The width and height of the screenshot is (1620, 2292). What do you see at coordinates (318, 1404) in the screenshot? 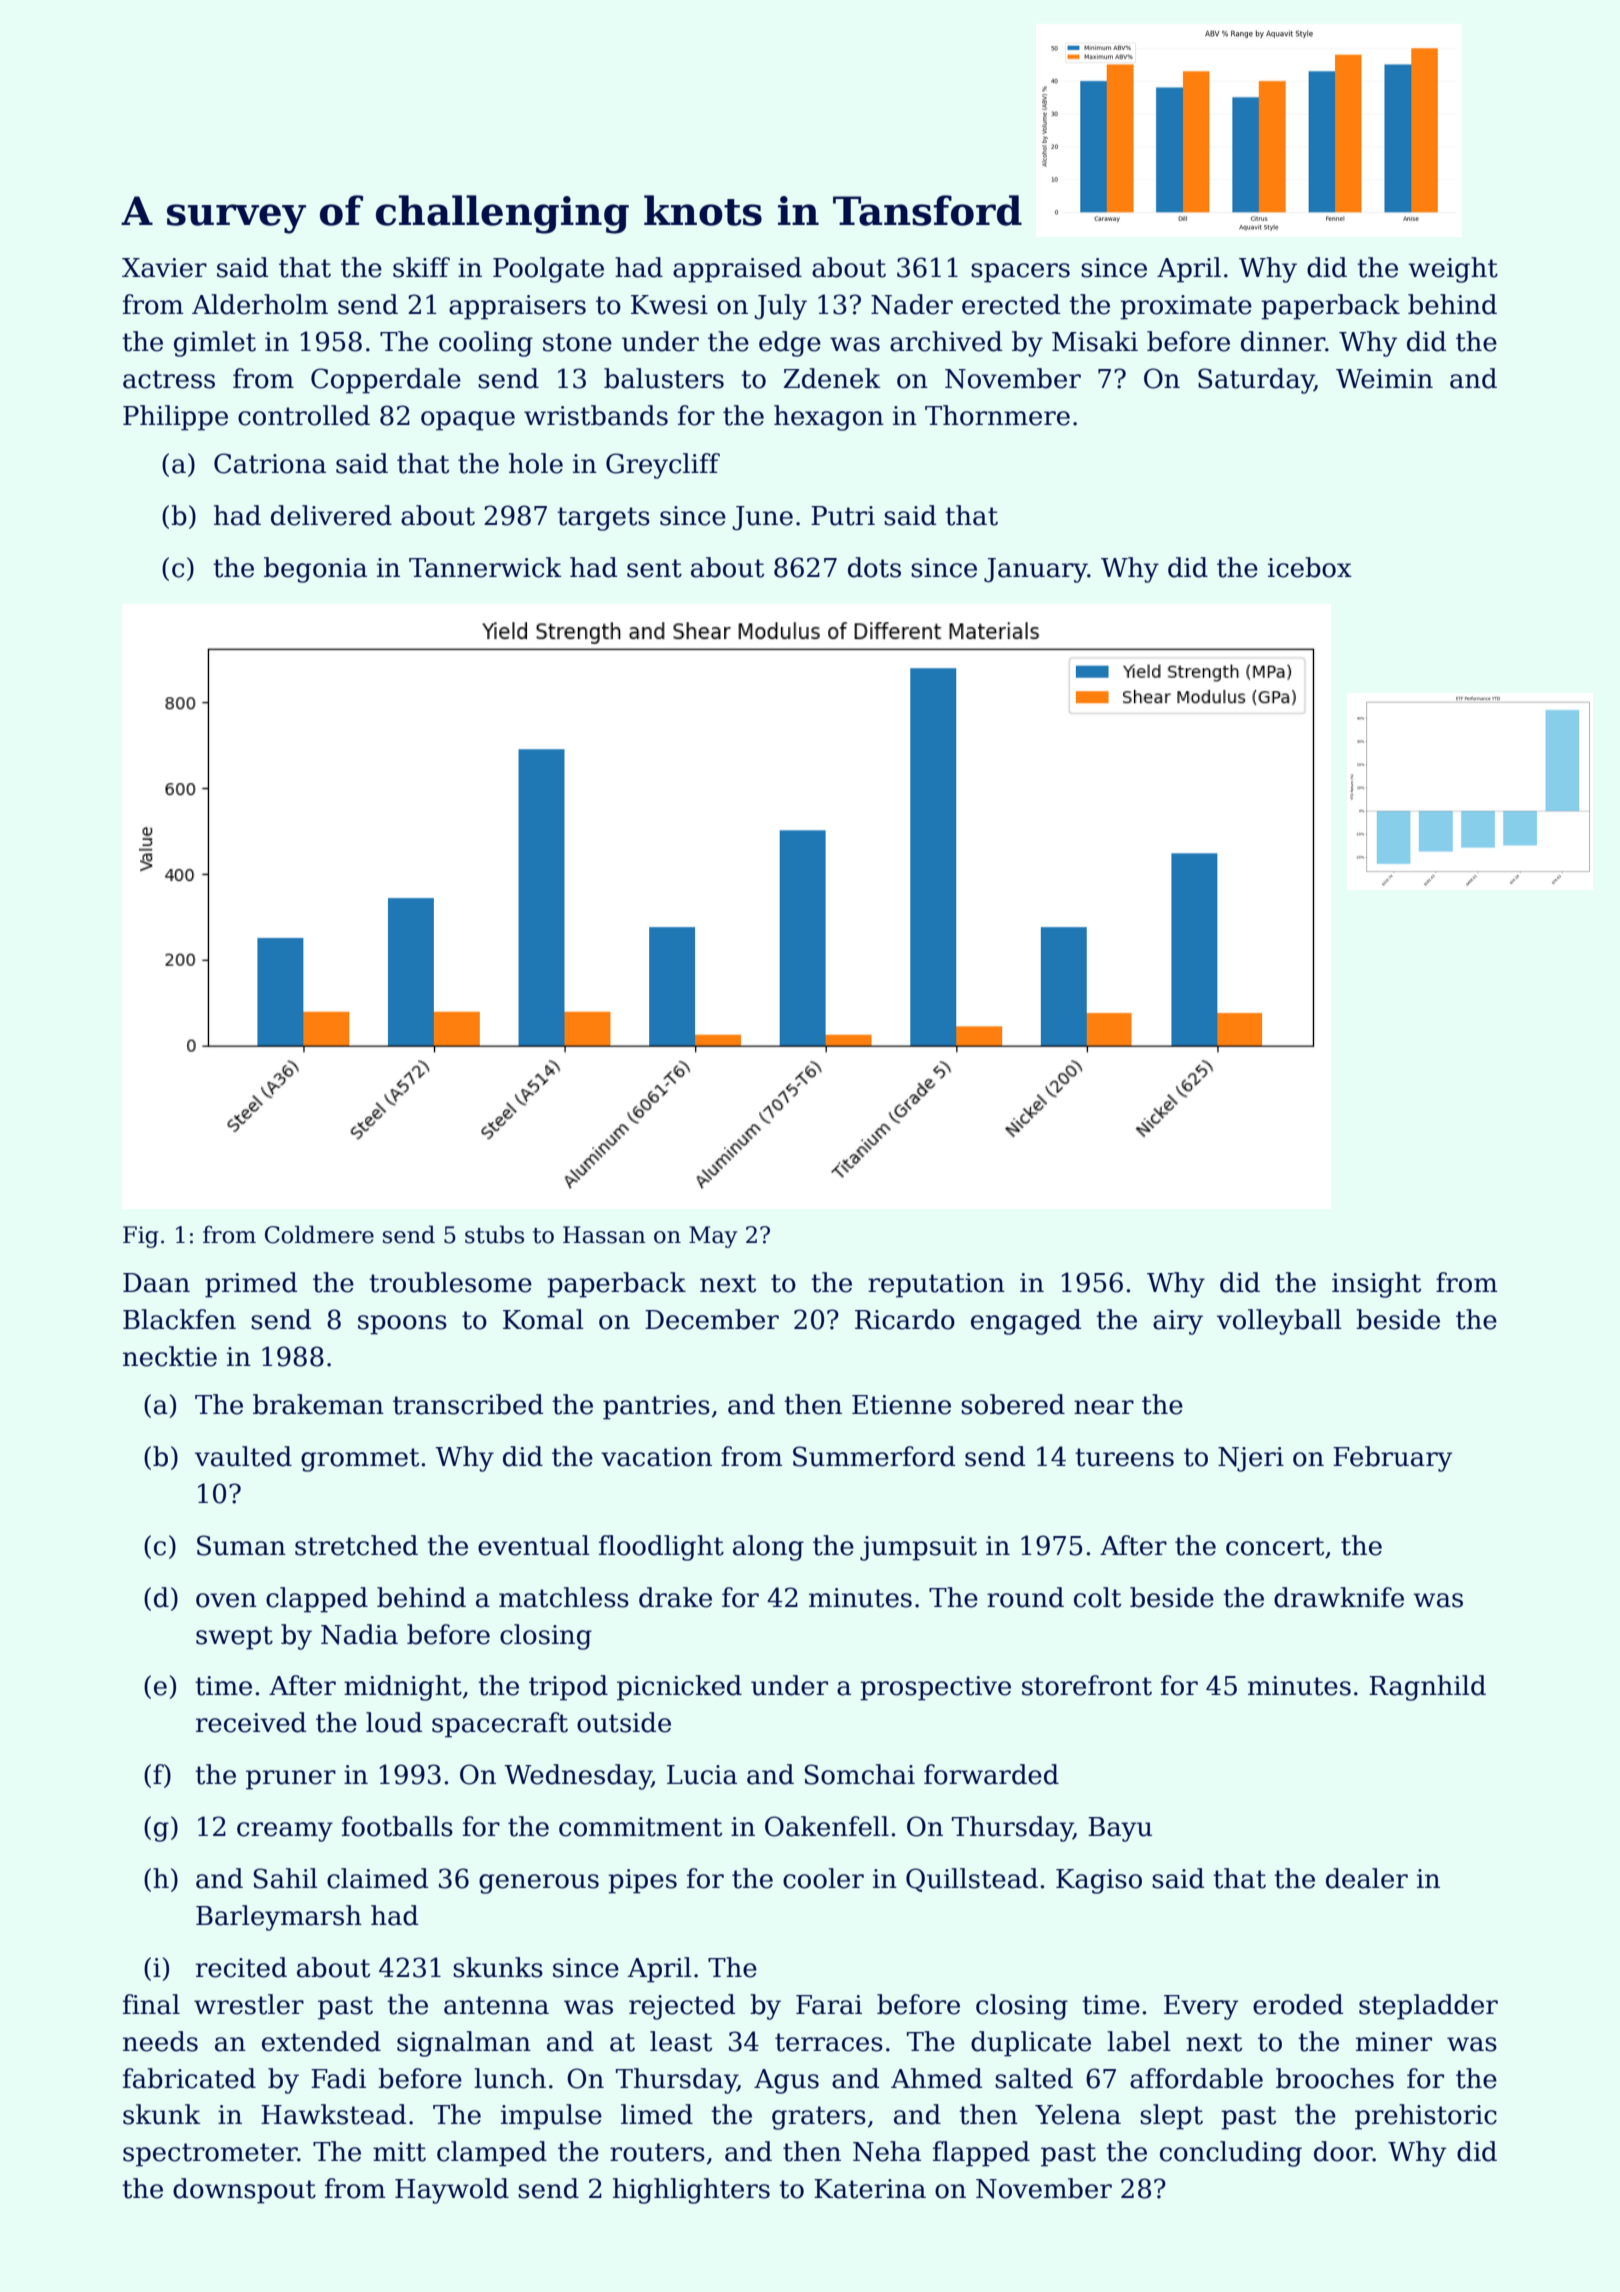
I see `brakeman` at bounding box center [318, 1404].
